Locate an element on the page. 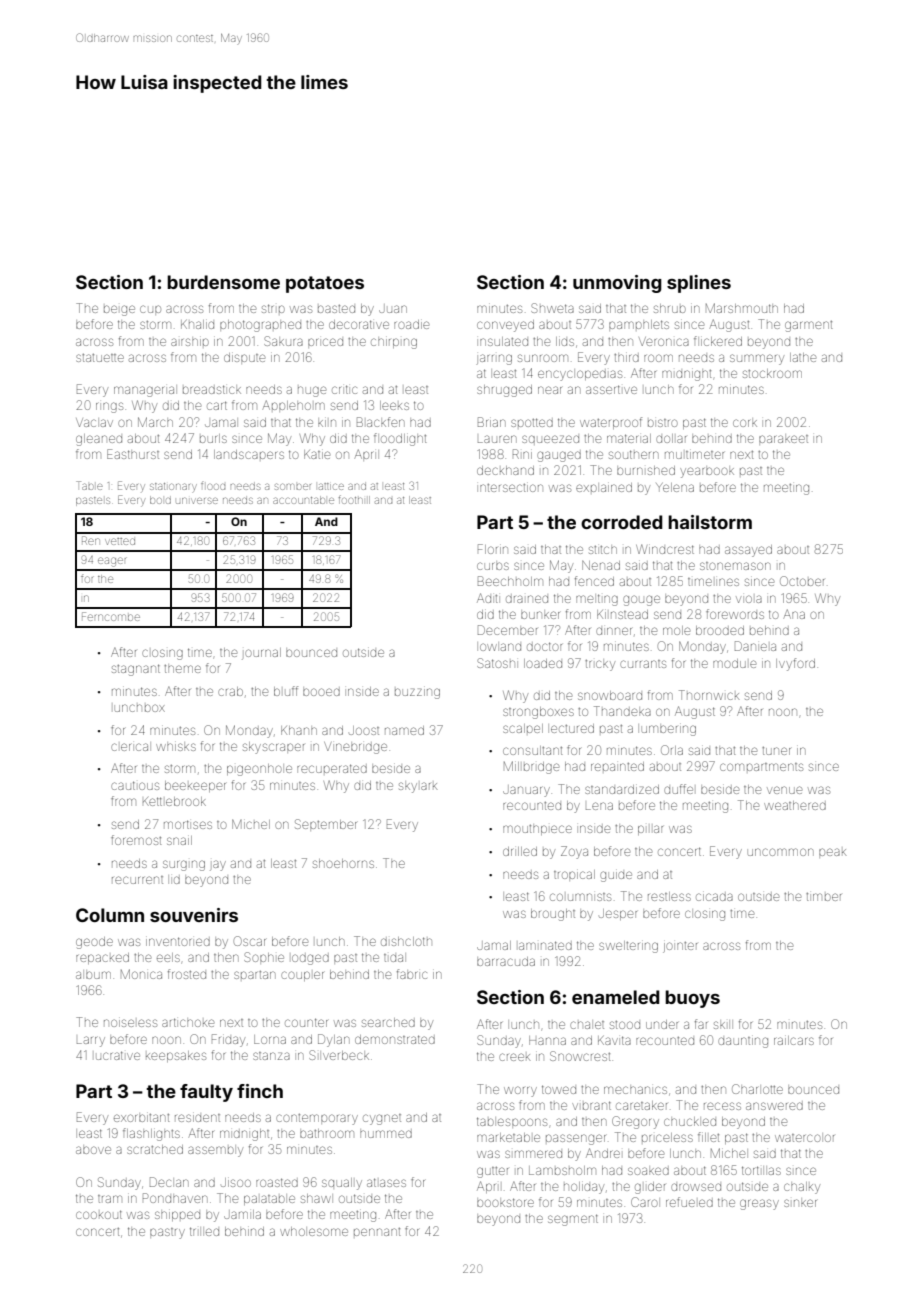  statuette is located at coordinates (100, 358).
